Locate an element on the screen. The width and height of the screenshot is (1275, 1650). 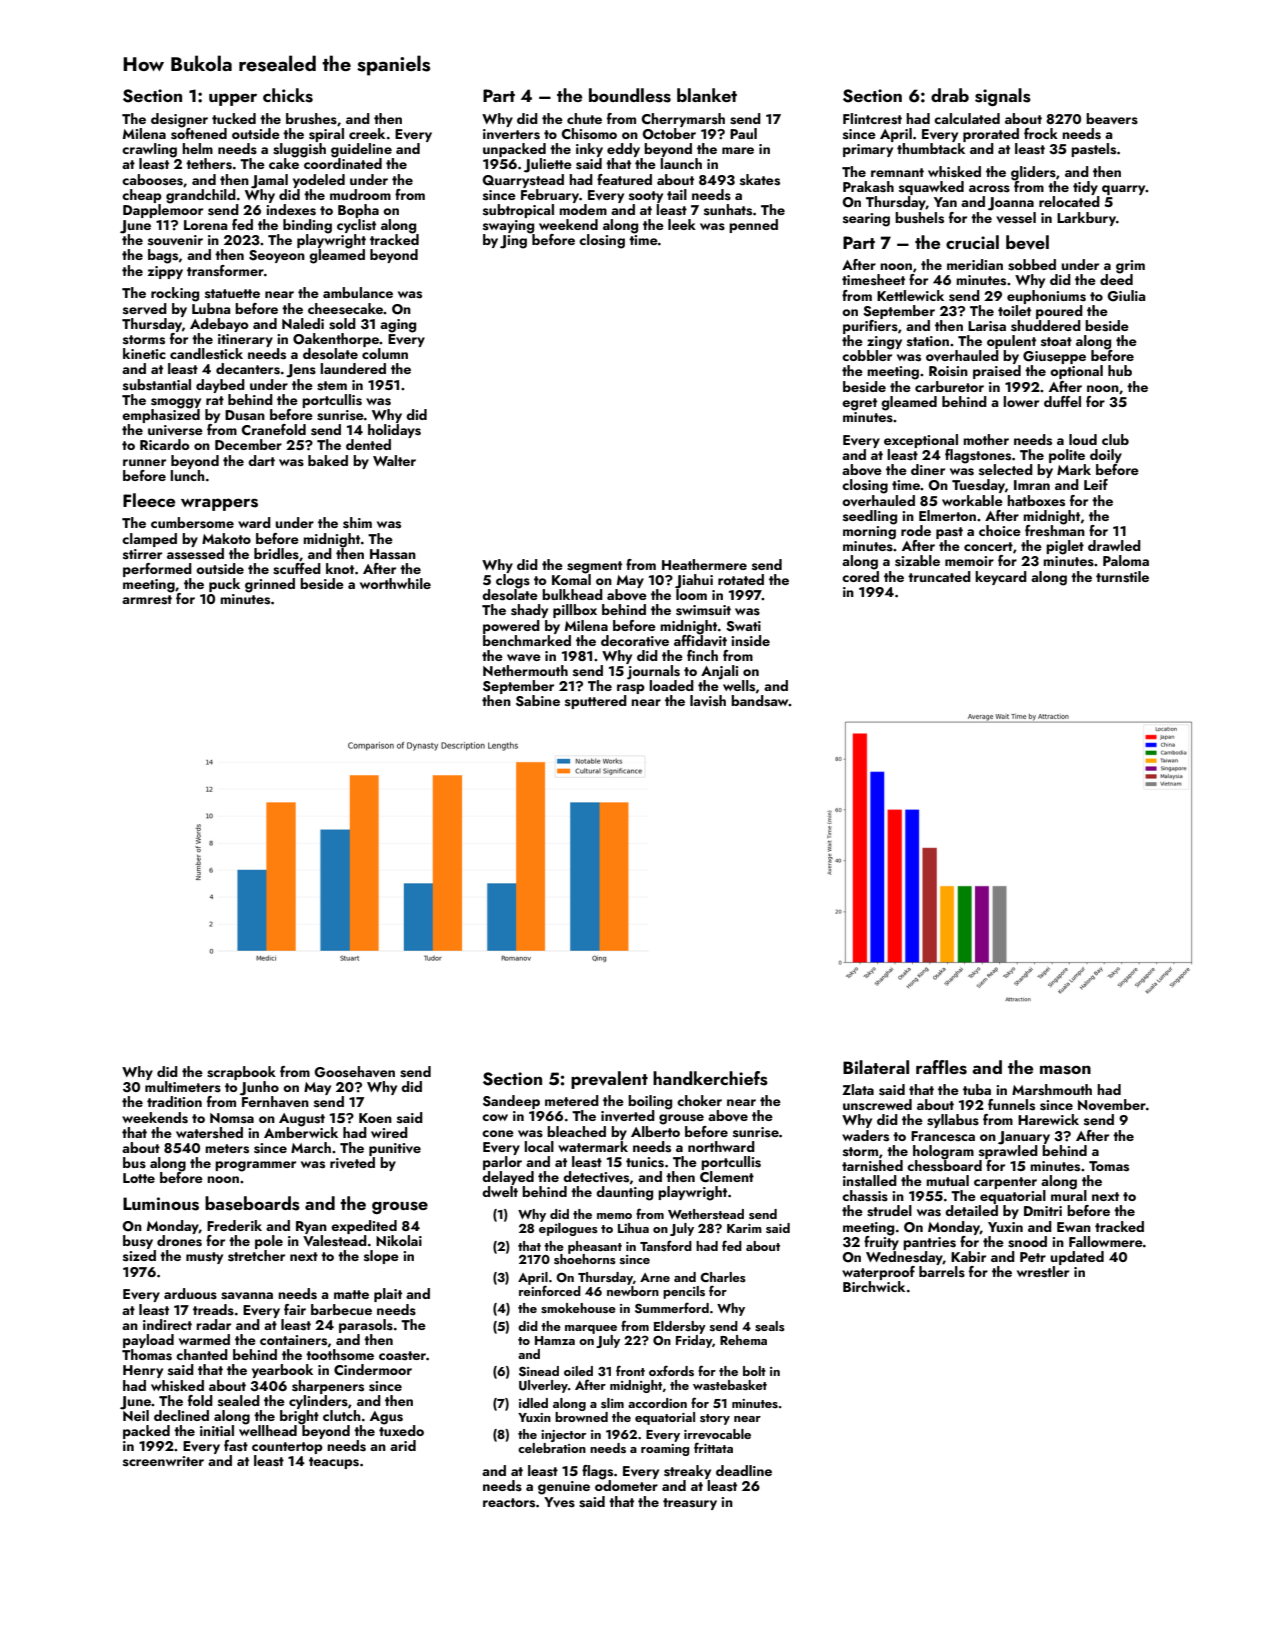
raffles is located at coordinates (941, 1067).
